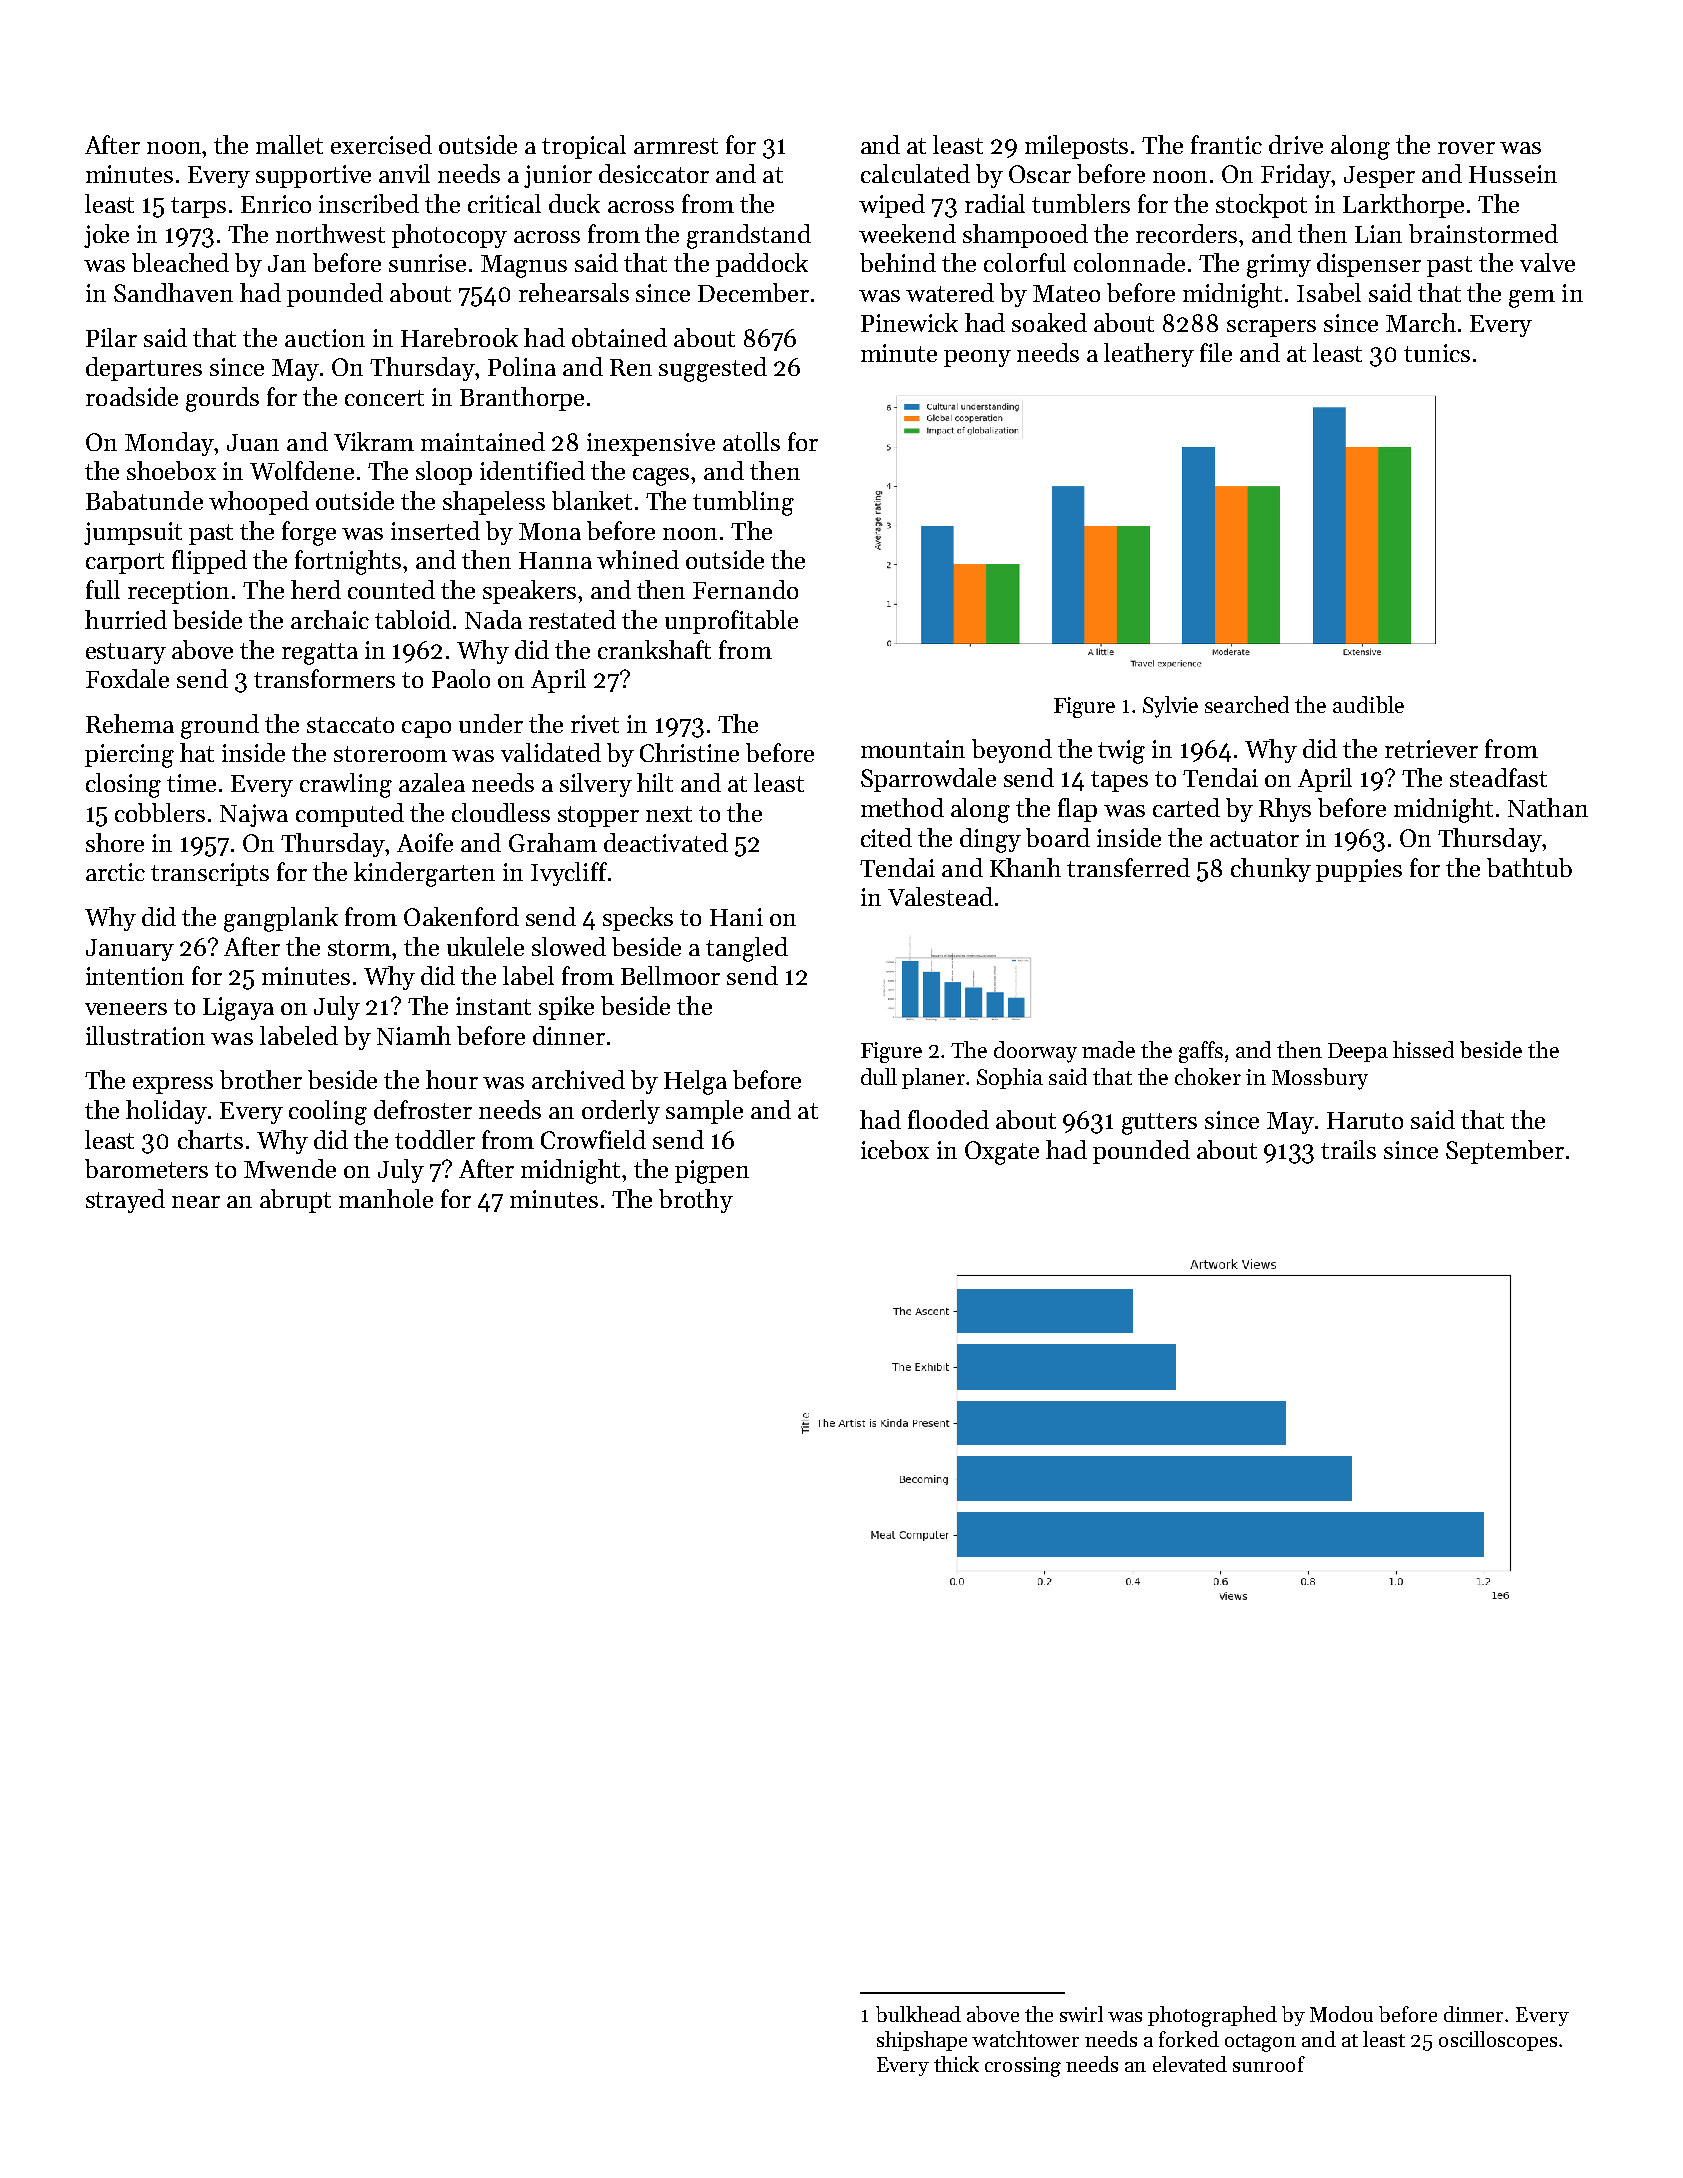 The width and height of the page is (1683, 2178). What do you see at coordinates (1108, 1049) in the page?
I see `made` at bounding box center [1108, 1049].
